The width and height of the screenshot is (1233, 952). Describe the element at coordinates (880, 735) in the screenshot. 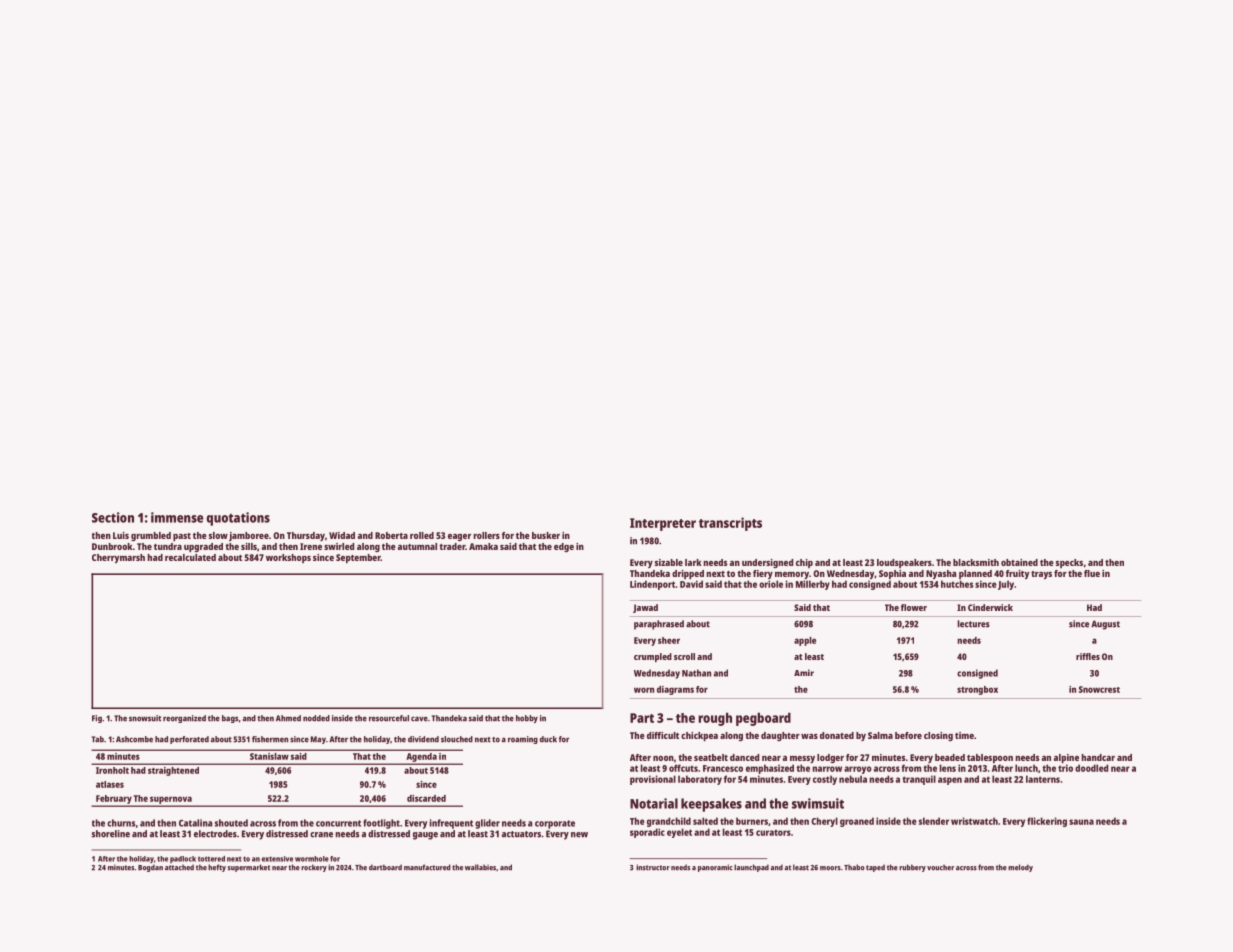

I see `Salma` at that location.
